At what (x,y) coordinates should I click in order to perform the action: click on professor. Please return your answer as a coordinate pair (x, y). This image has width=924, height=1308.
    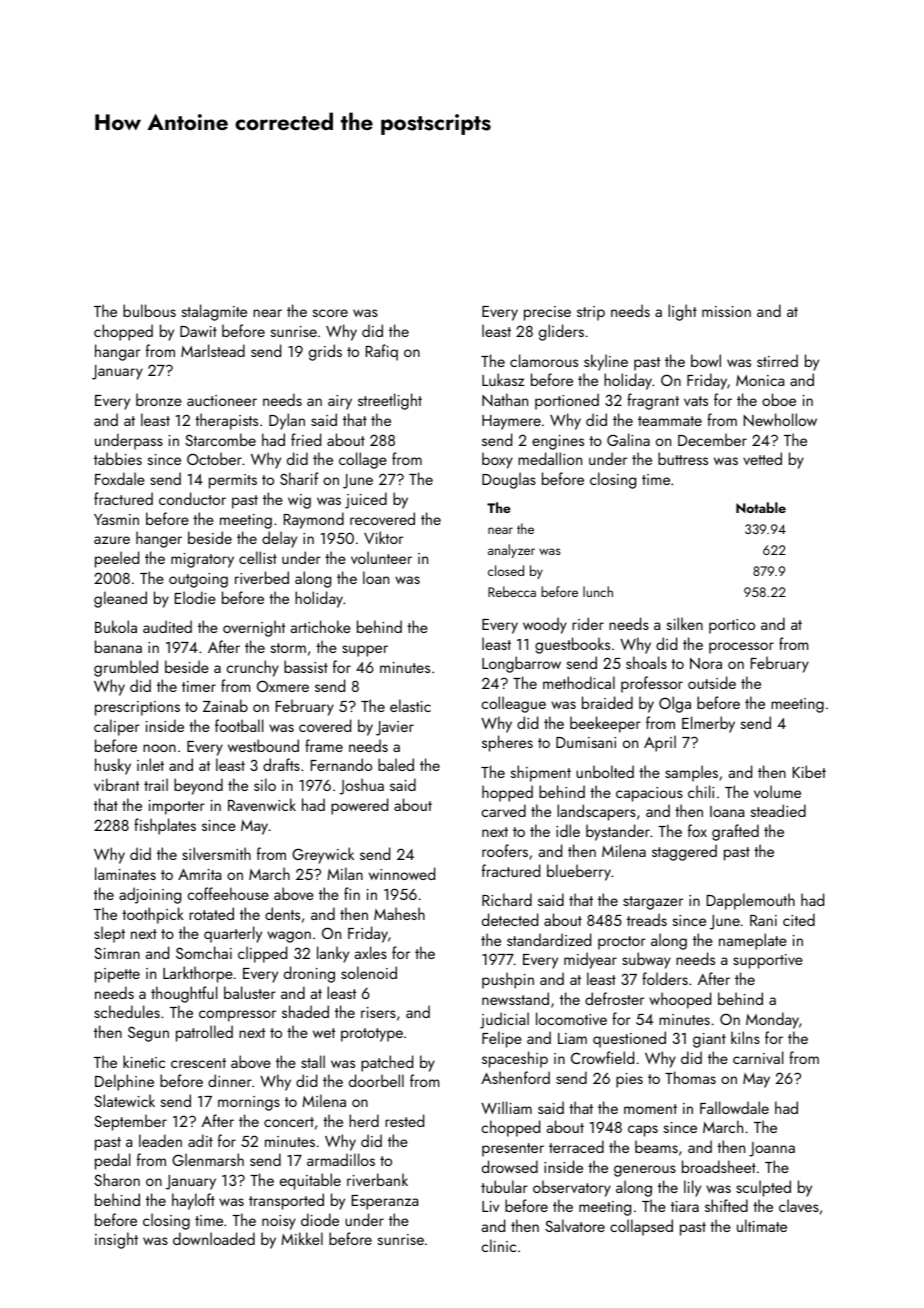
    Looking at the image, I should click on (652, 684).
